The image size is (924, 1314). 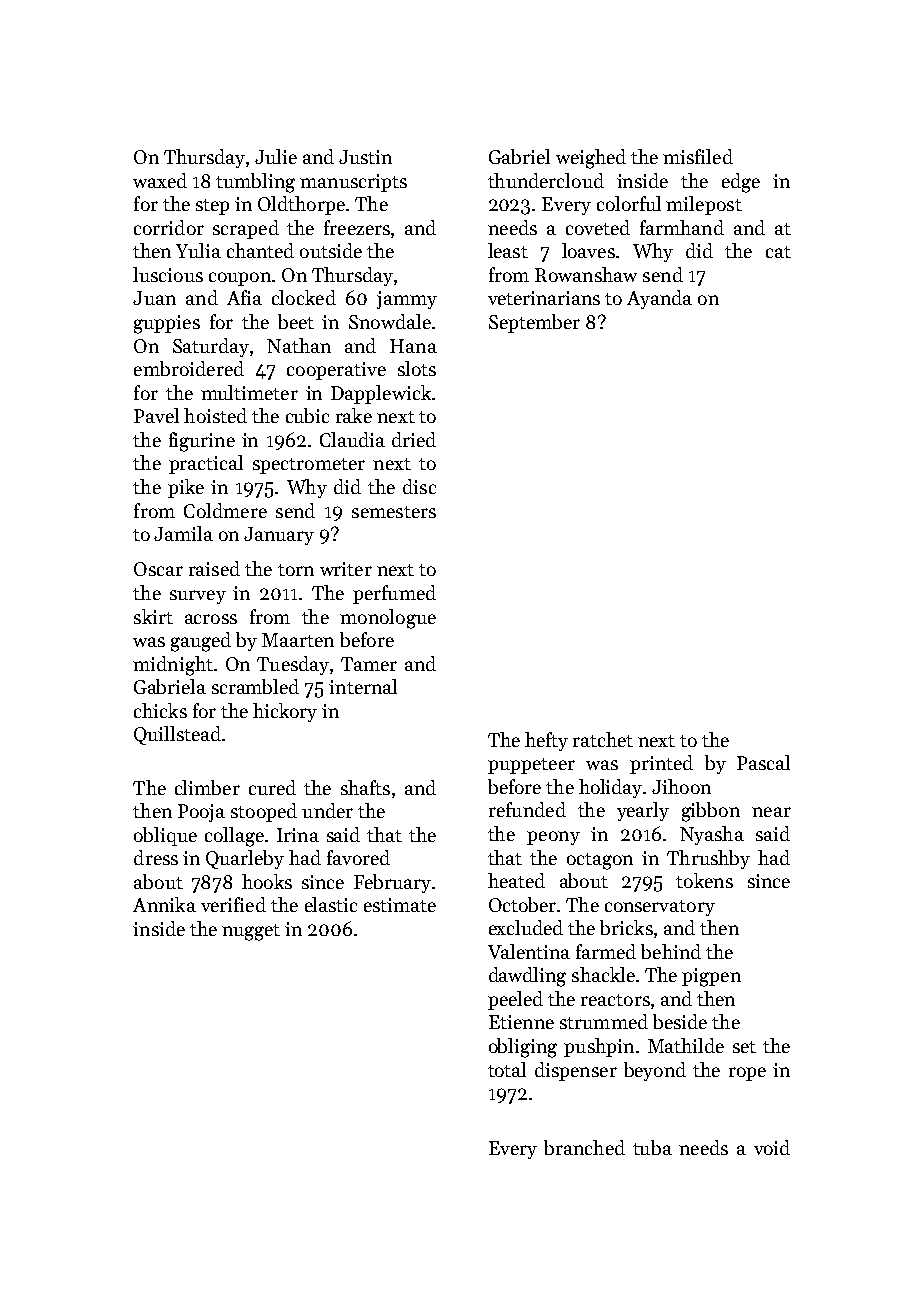 I want to click on branched, so click(x=584, y=1147).
